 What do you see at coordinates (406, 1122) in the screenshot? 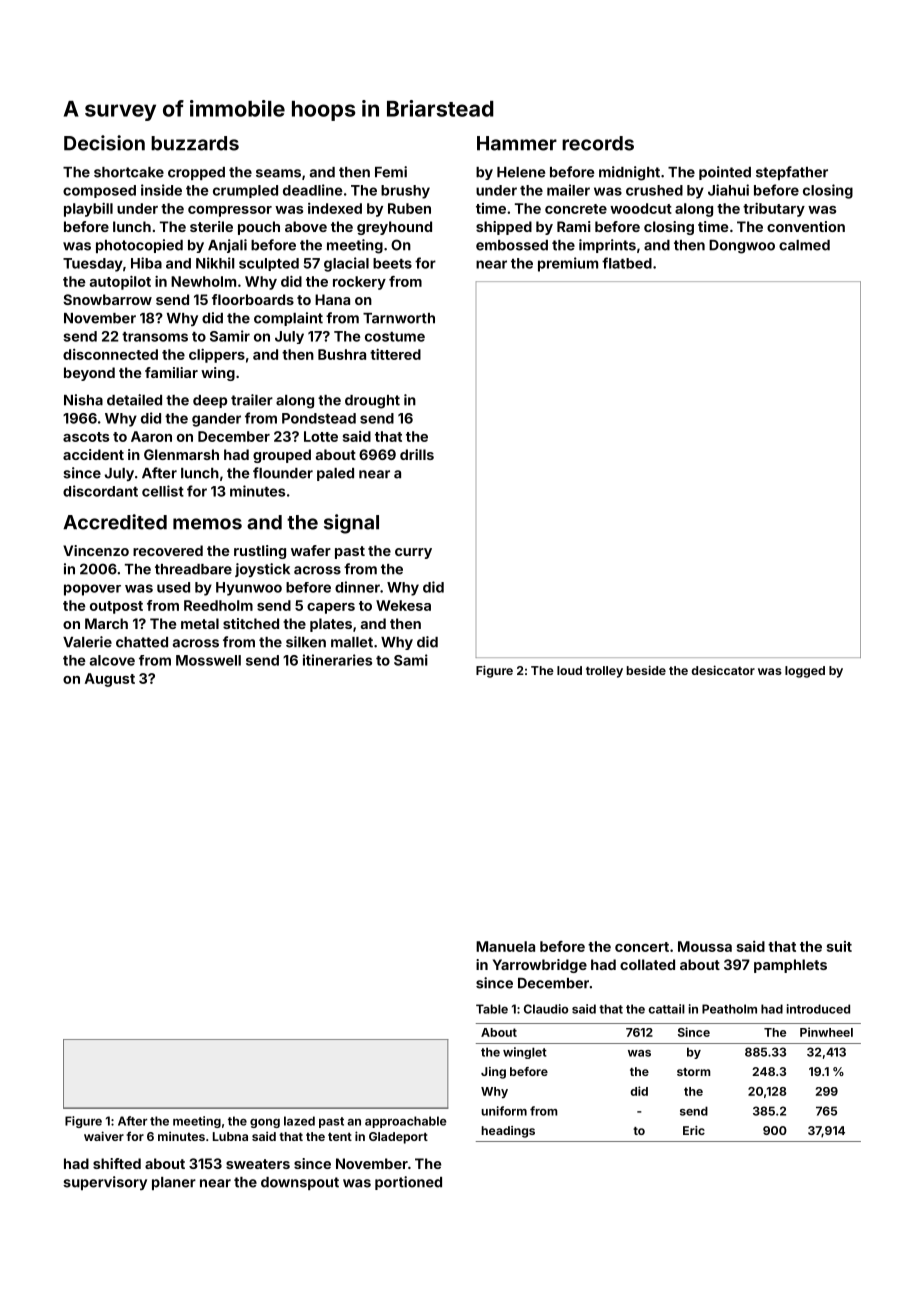
I see `approachable` at bounding box center [406, 1122].
